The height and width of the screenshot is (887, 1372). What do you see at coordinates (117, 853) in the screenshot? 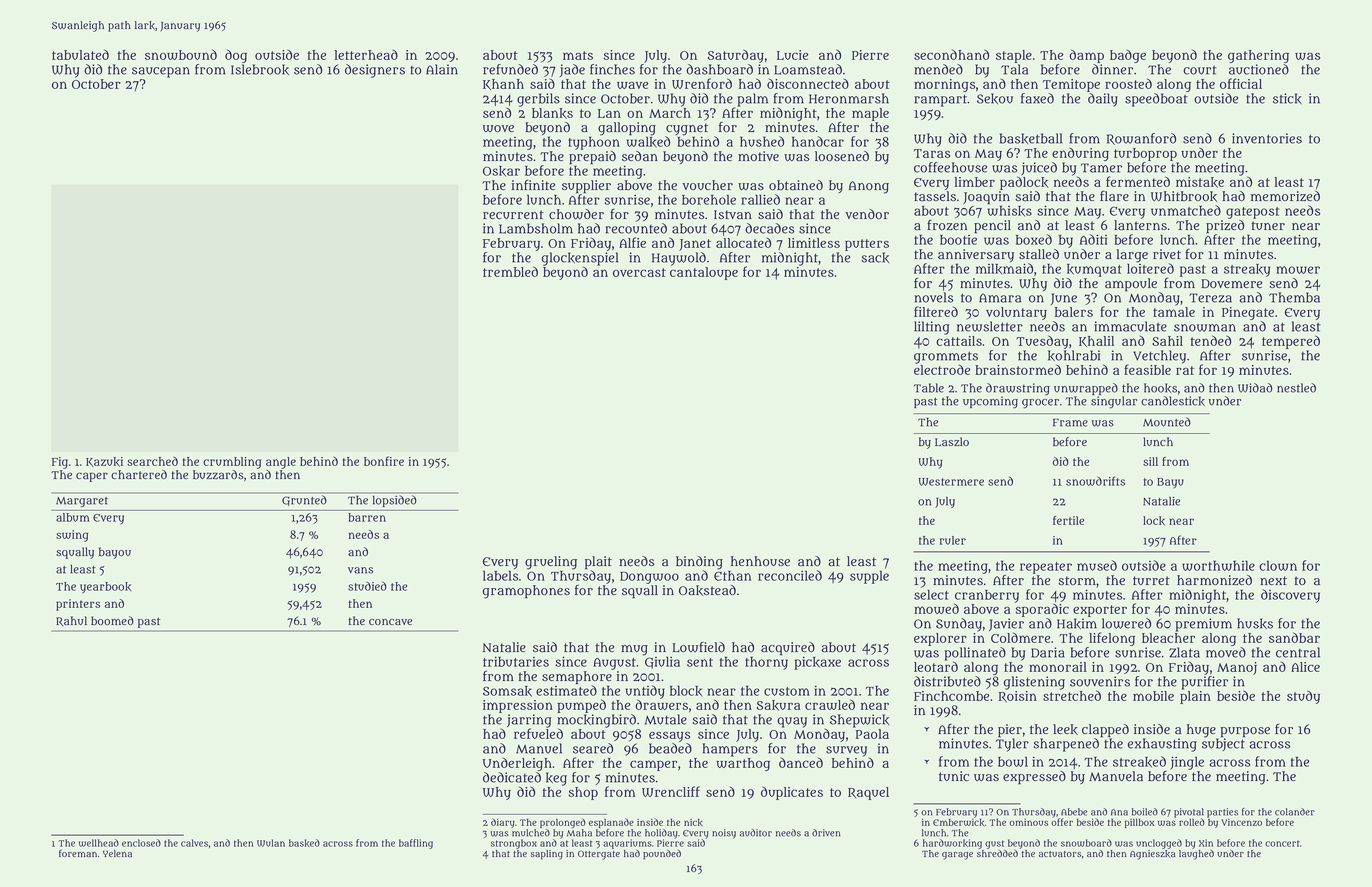
I see `Yelena` at bounding box center [117, 853].
